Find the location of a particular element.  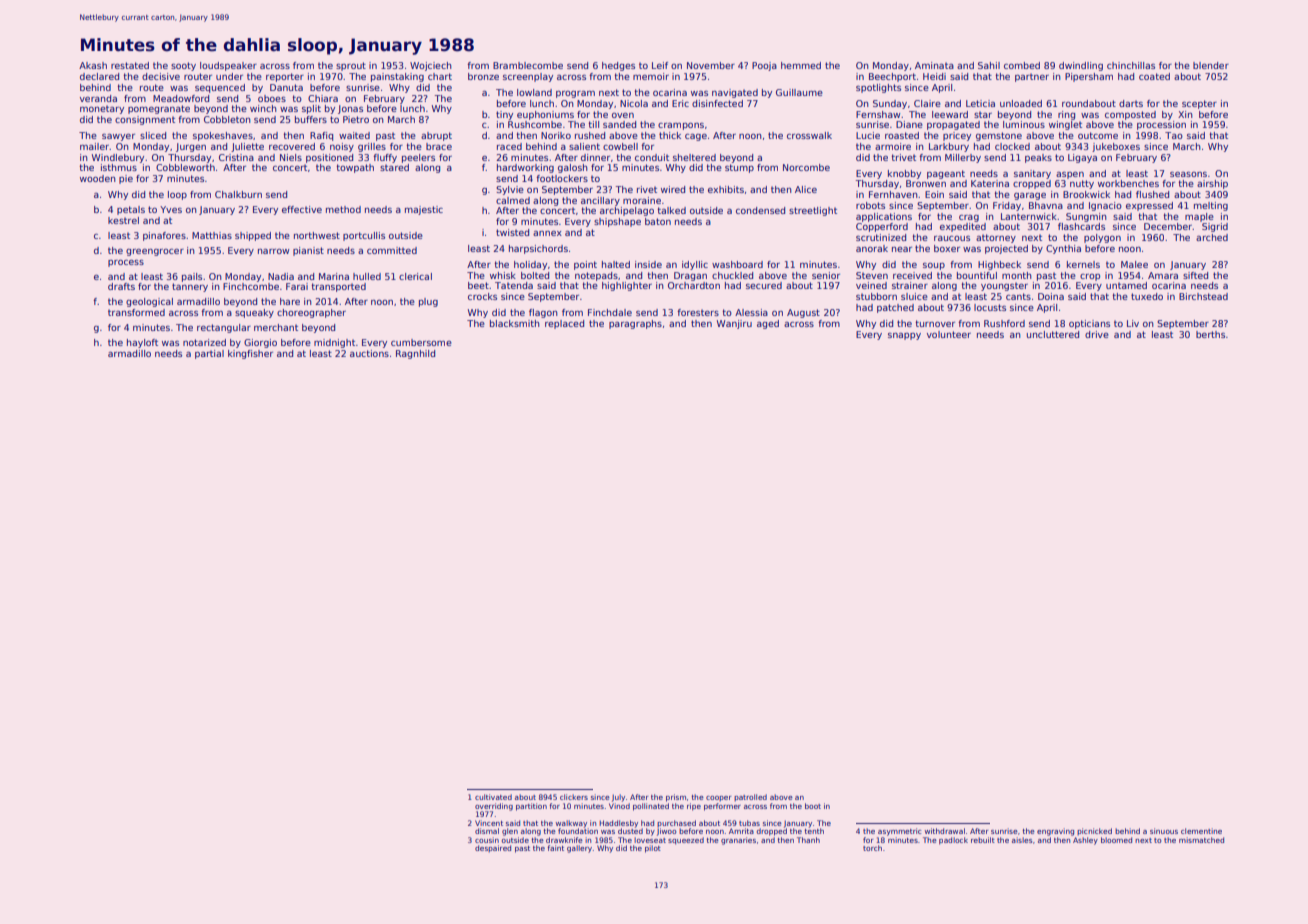

sooty is located at coordinates (183, 66).
